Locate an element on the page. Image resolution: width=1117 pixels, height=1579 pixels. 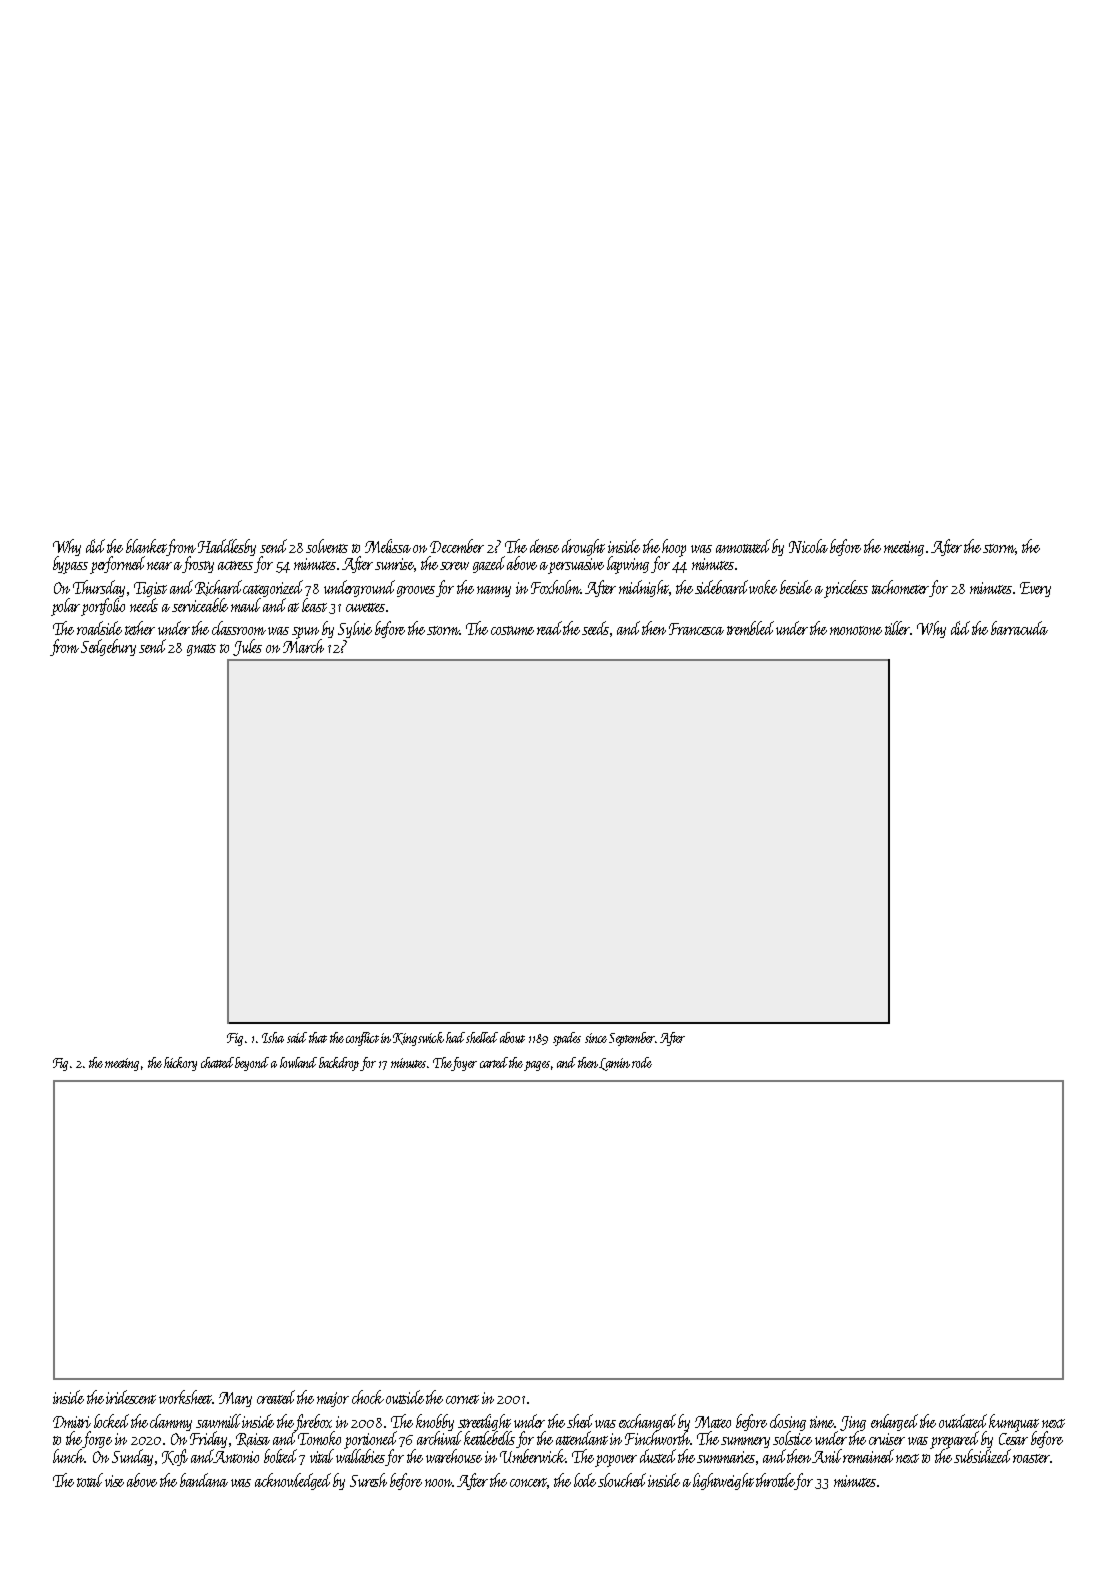
gnats is located at coordinates (201, 650).
